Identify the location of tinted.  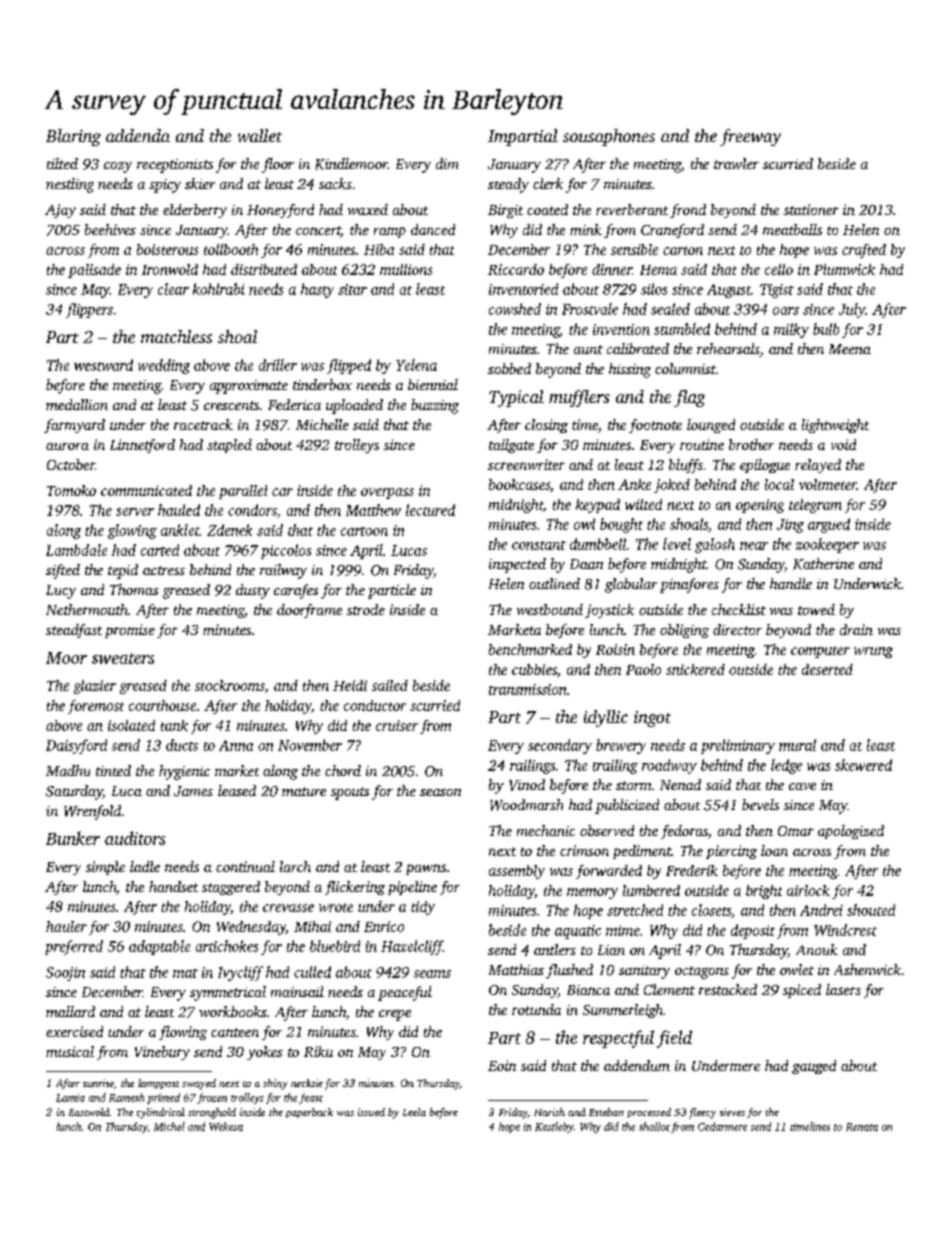
(113, 770).
